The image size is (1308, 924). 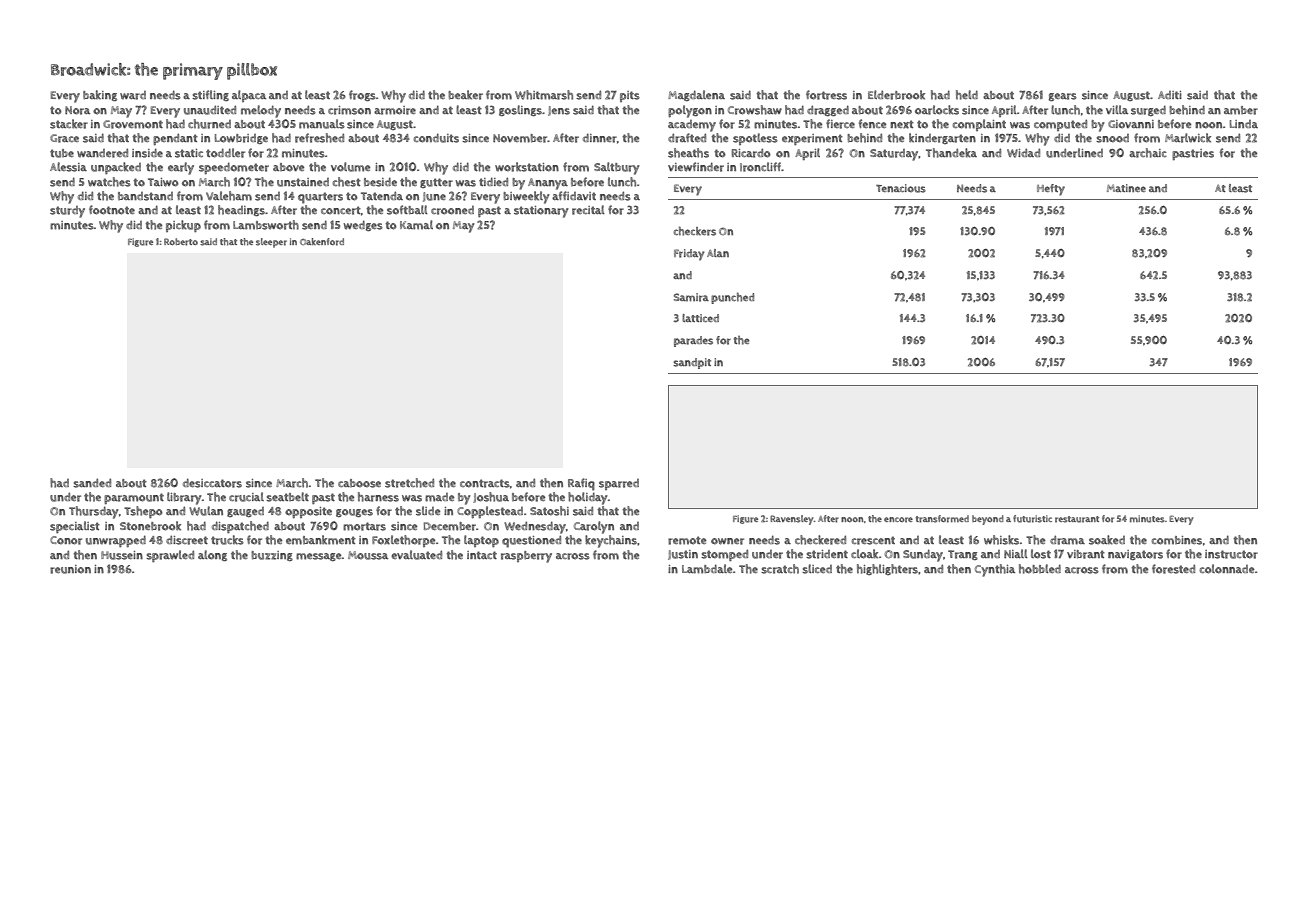 What do you see at coordinates (531, 541) in the screenshot?
I see `questioned` at bounding box center [531, 541].
